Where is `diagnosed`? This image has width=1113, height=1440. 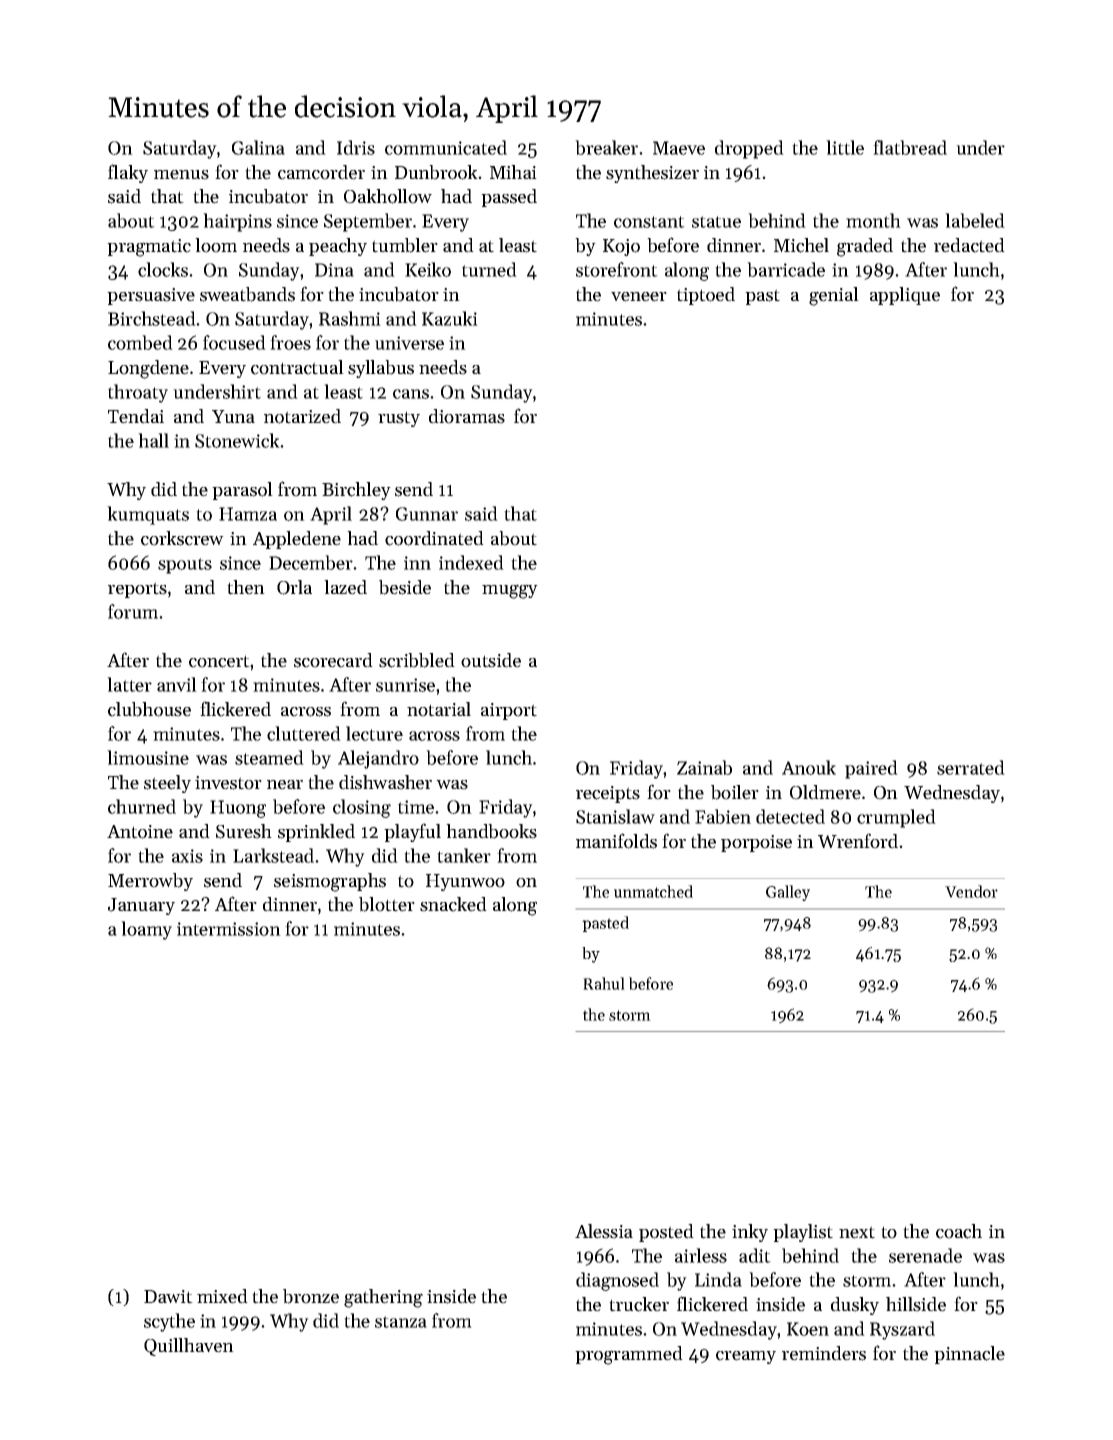 diagnosed is located at coordinates (617, 1281).
